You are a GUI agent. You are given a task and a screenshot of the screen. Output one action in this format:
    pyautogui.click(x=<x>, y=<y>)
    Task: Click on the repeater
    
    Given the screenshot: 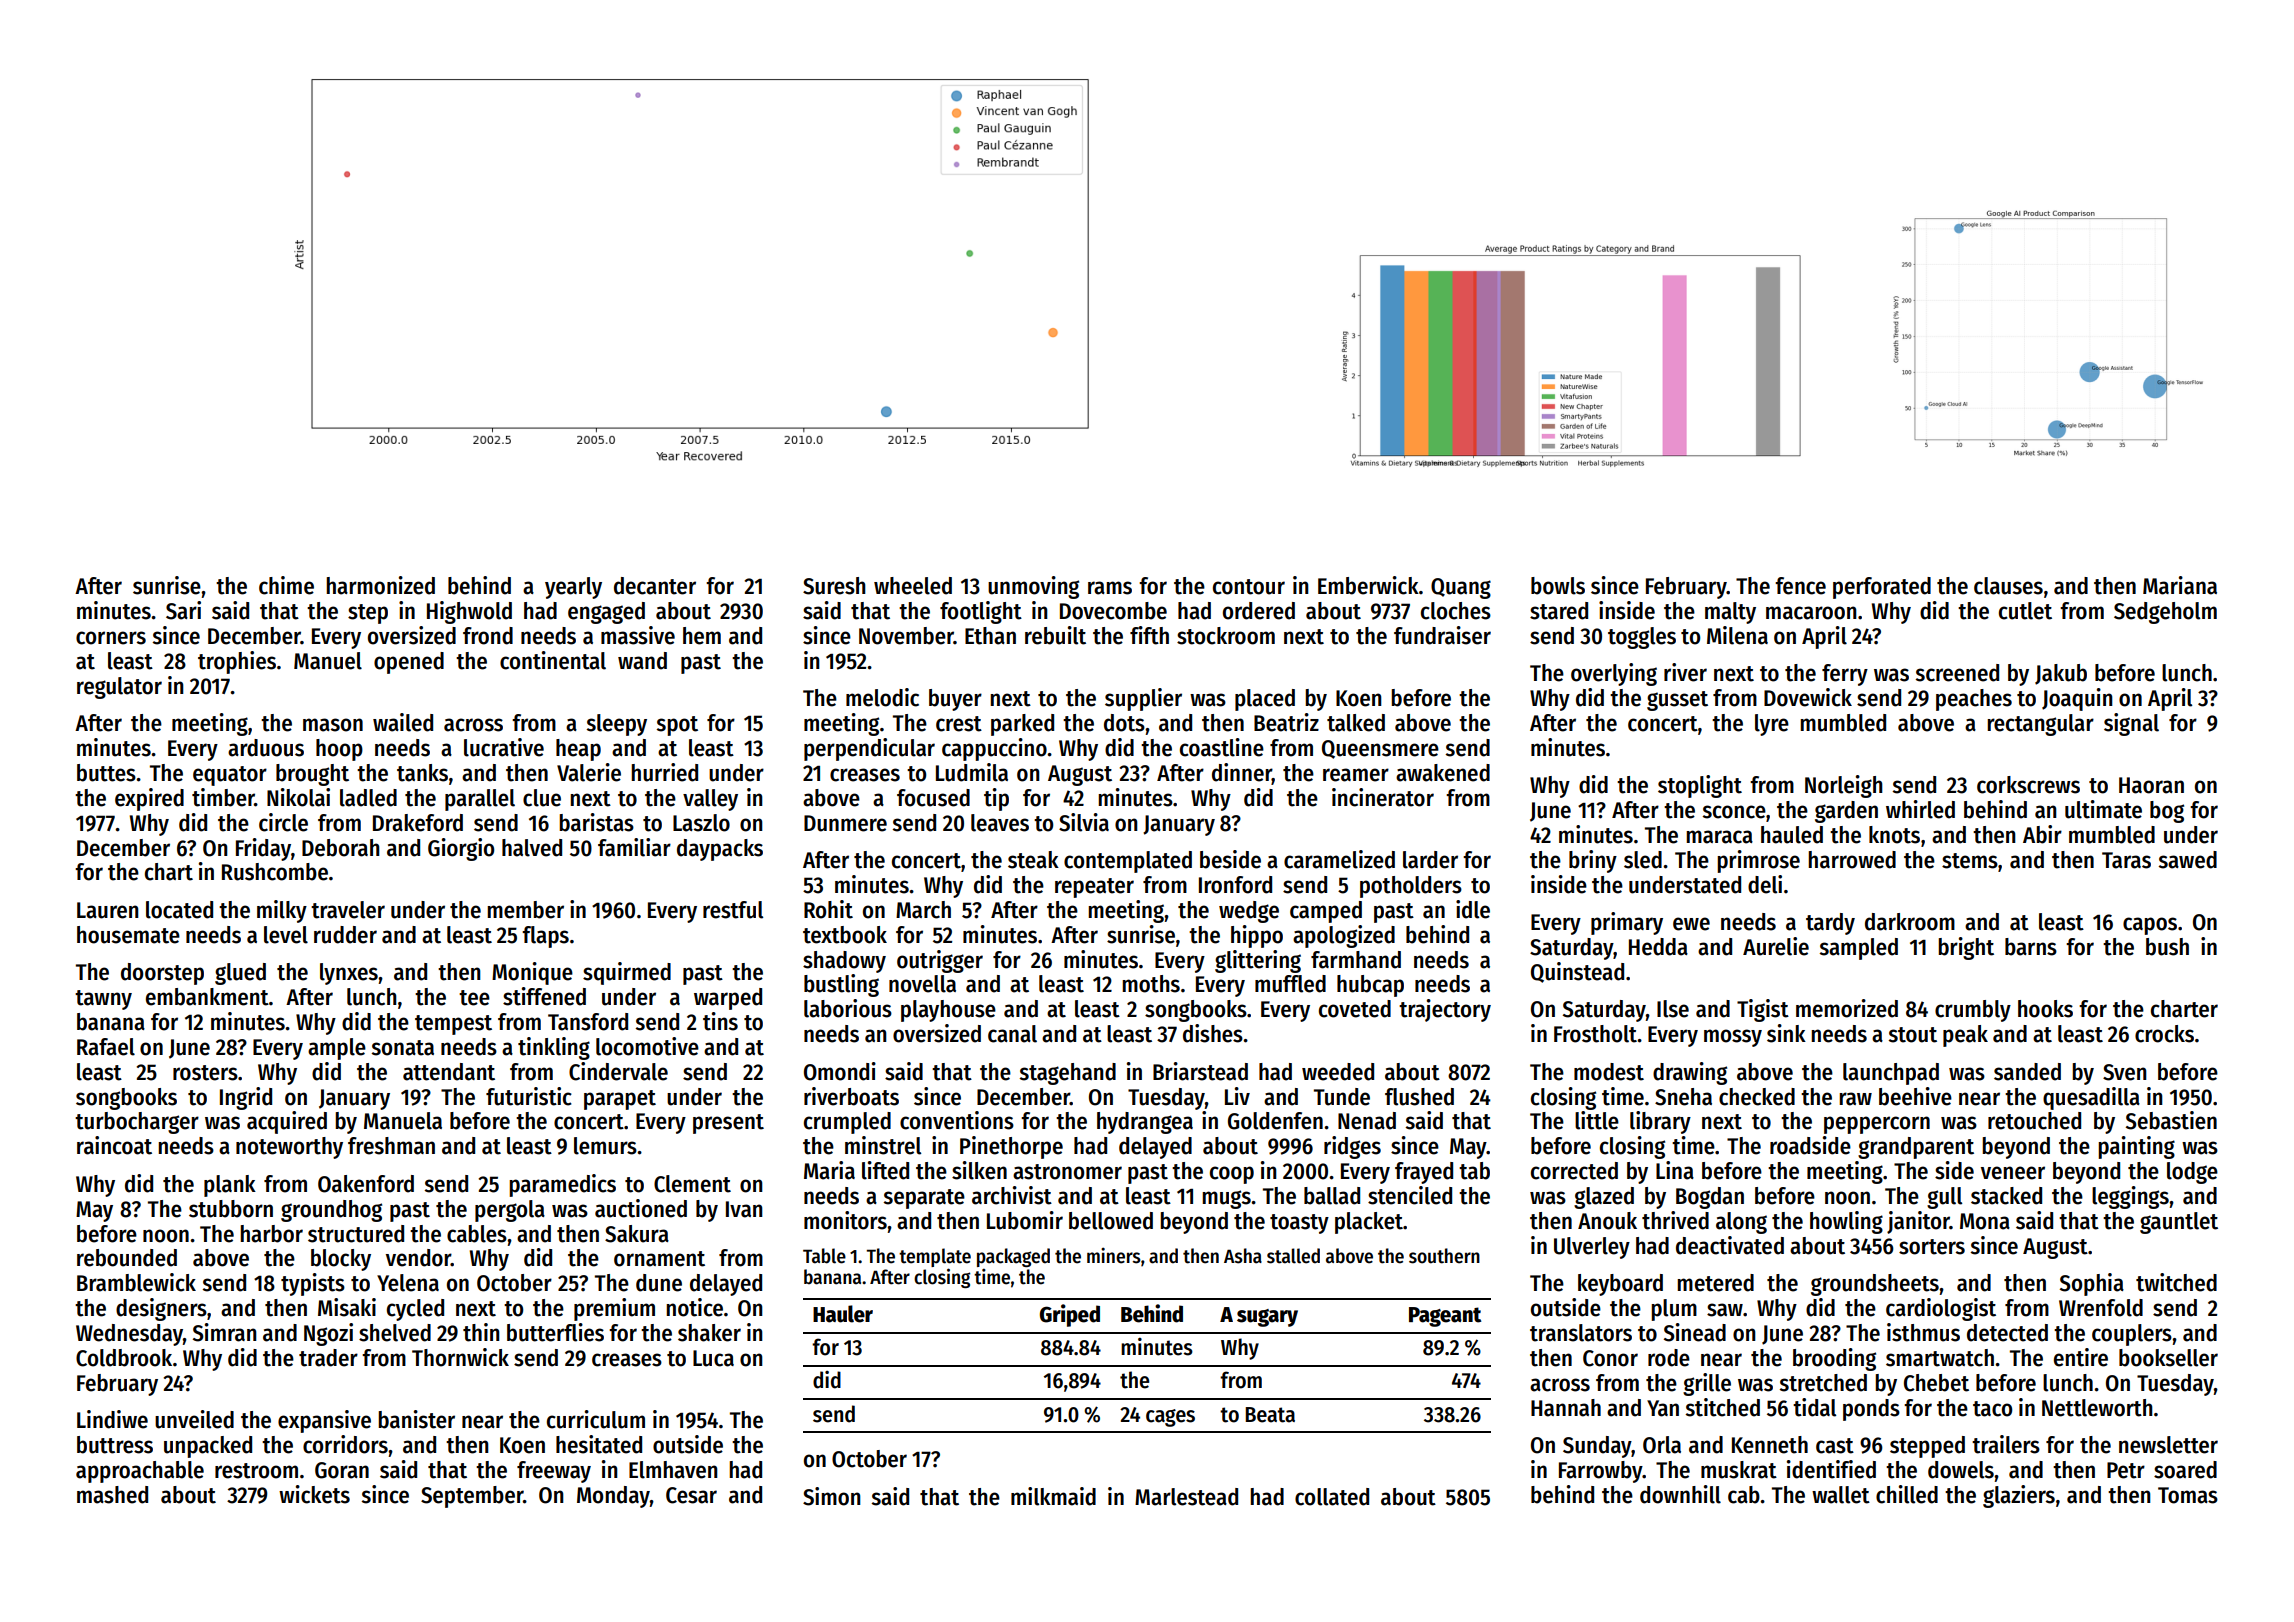 What is the action you would take?
    pyautogui.click(x=1094, y=888)
